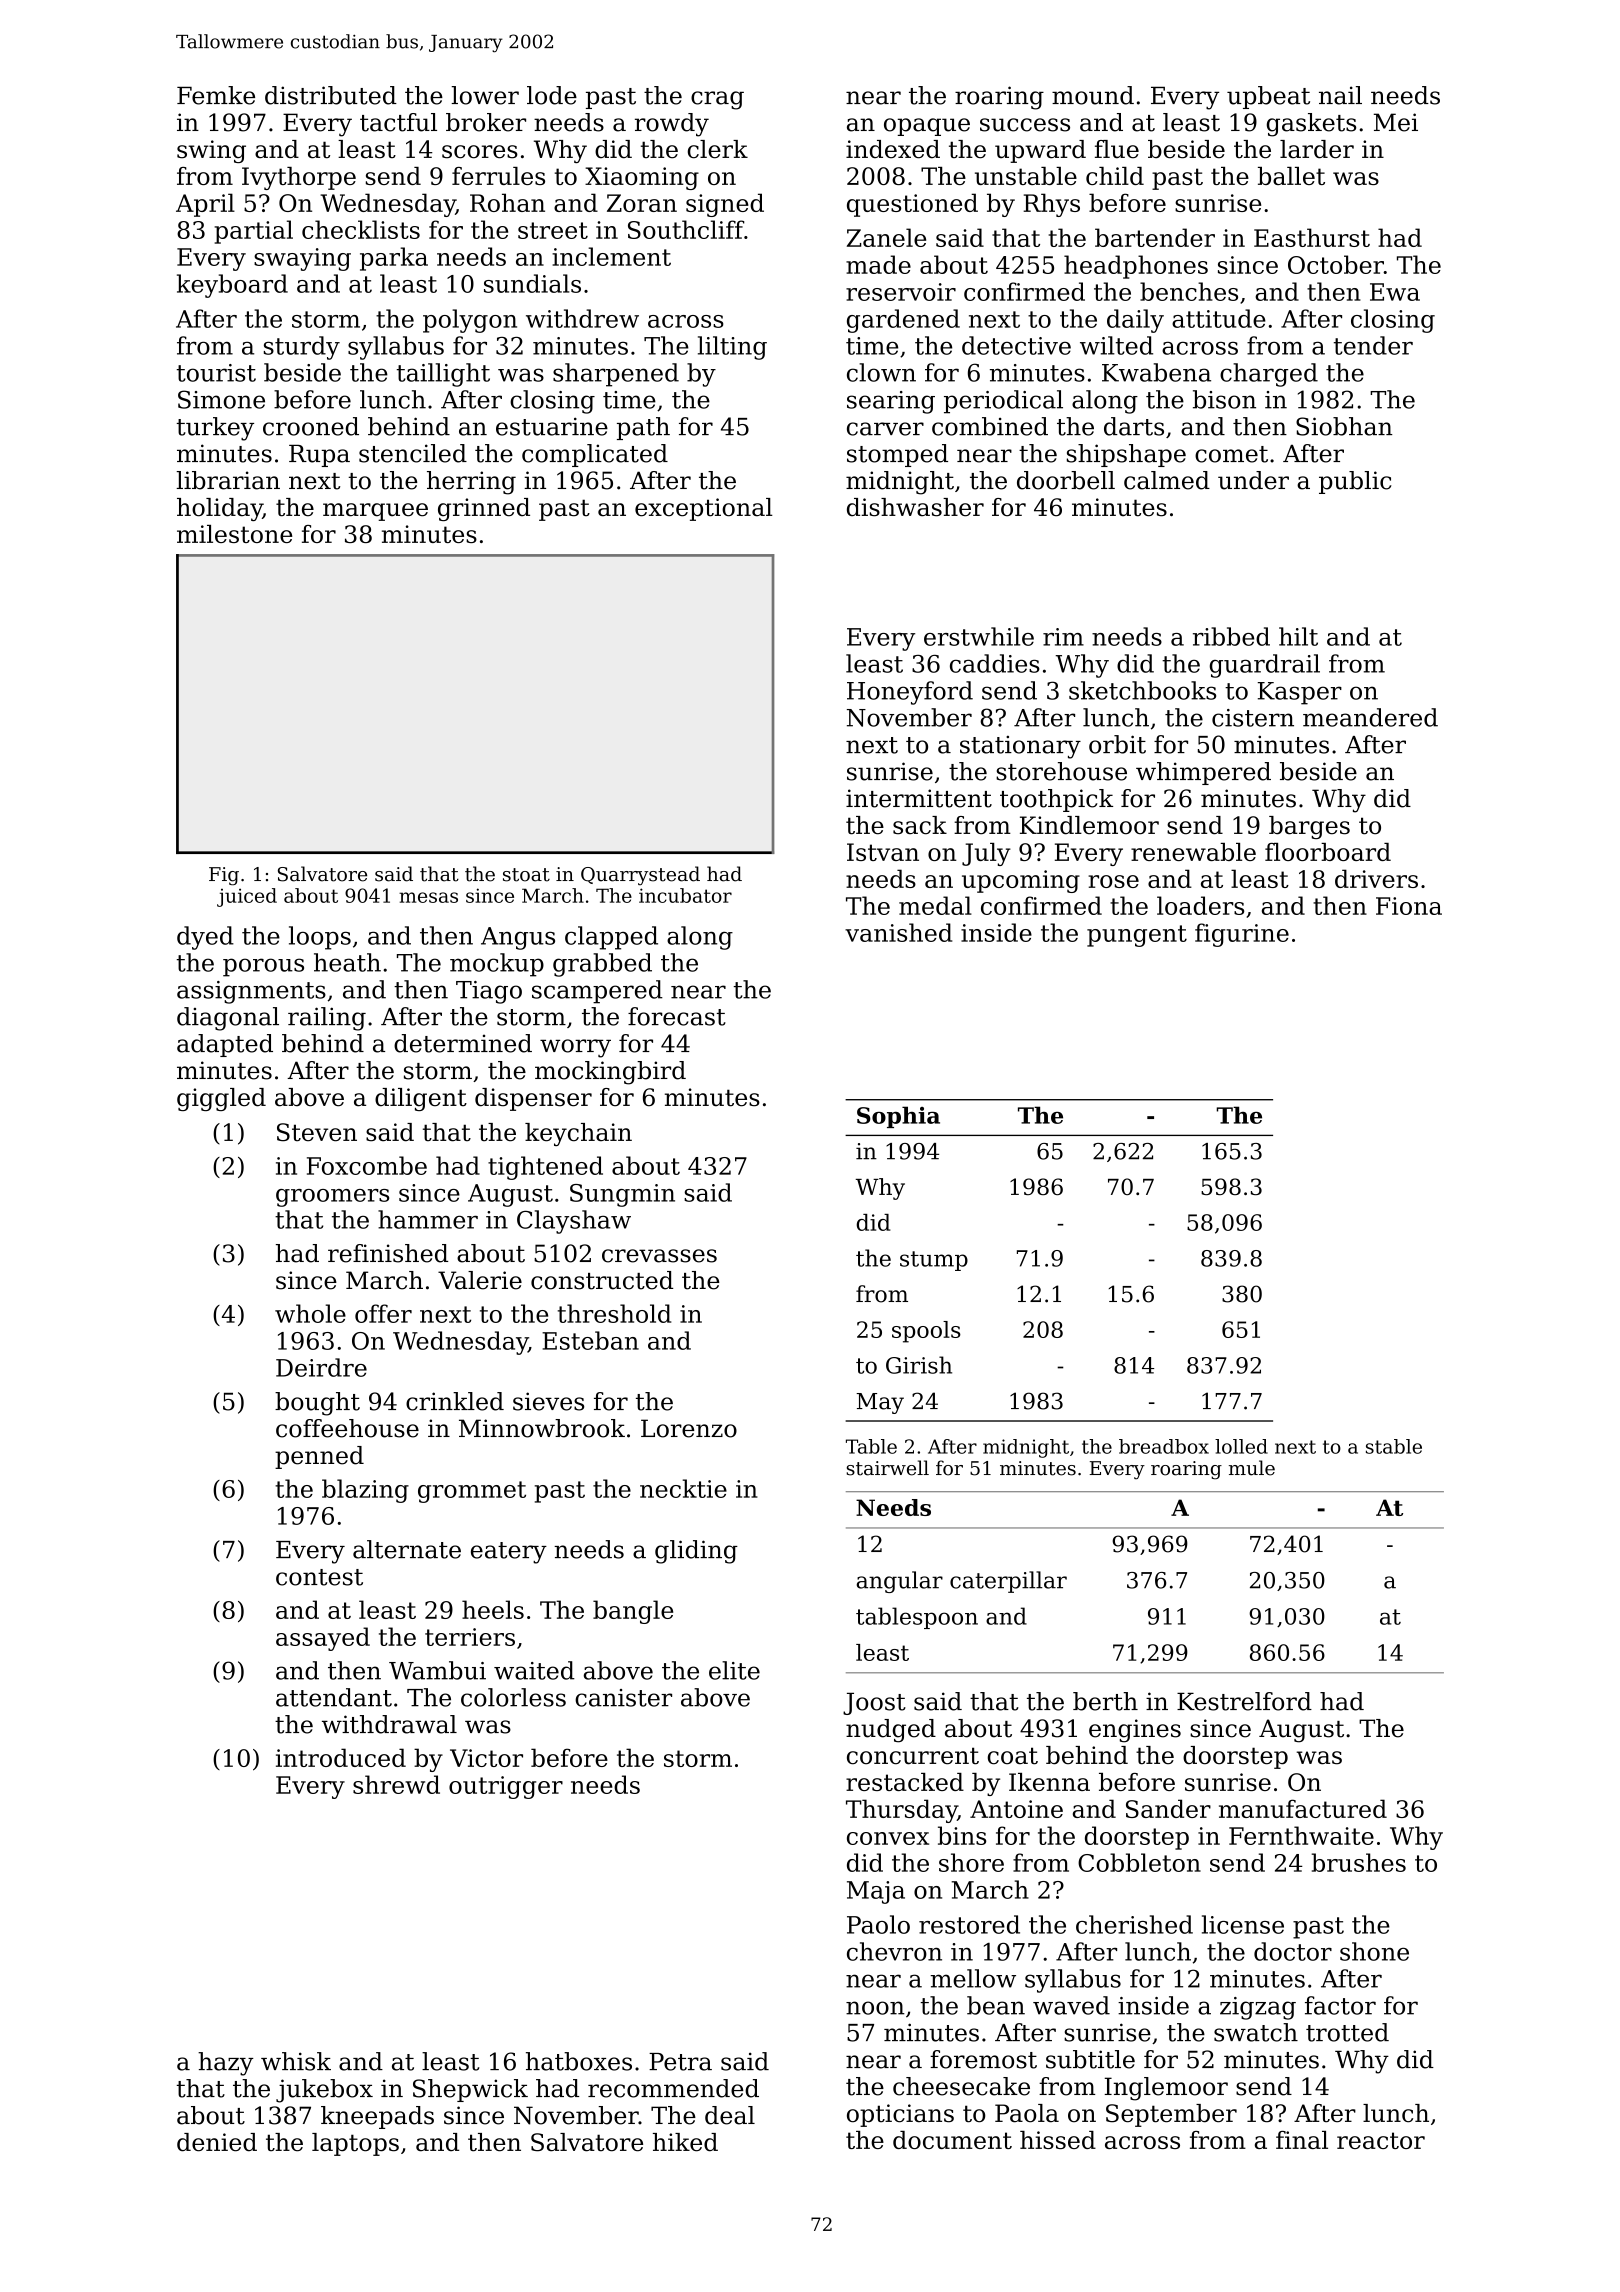 This image has width=1620, height=2292. I want to click on partial, so click(253, 232).
